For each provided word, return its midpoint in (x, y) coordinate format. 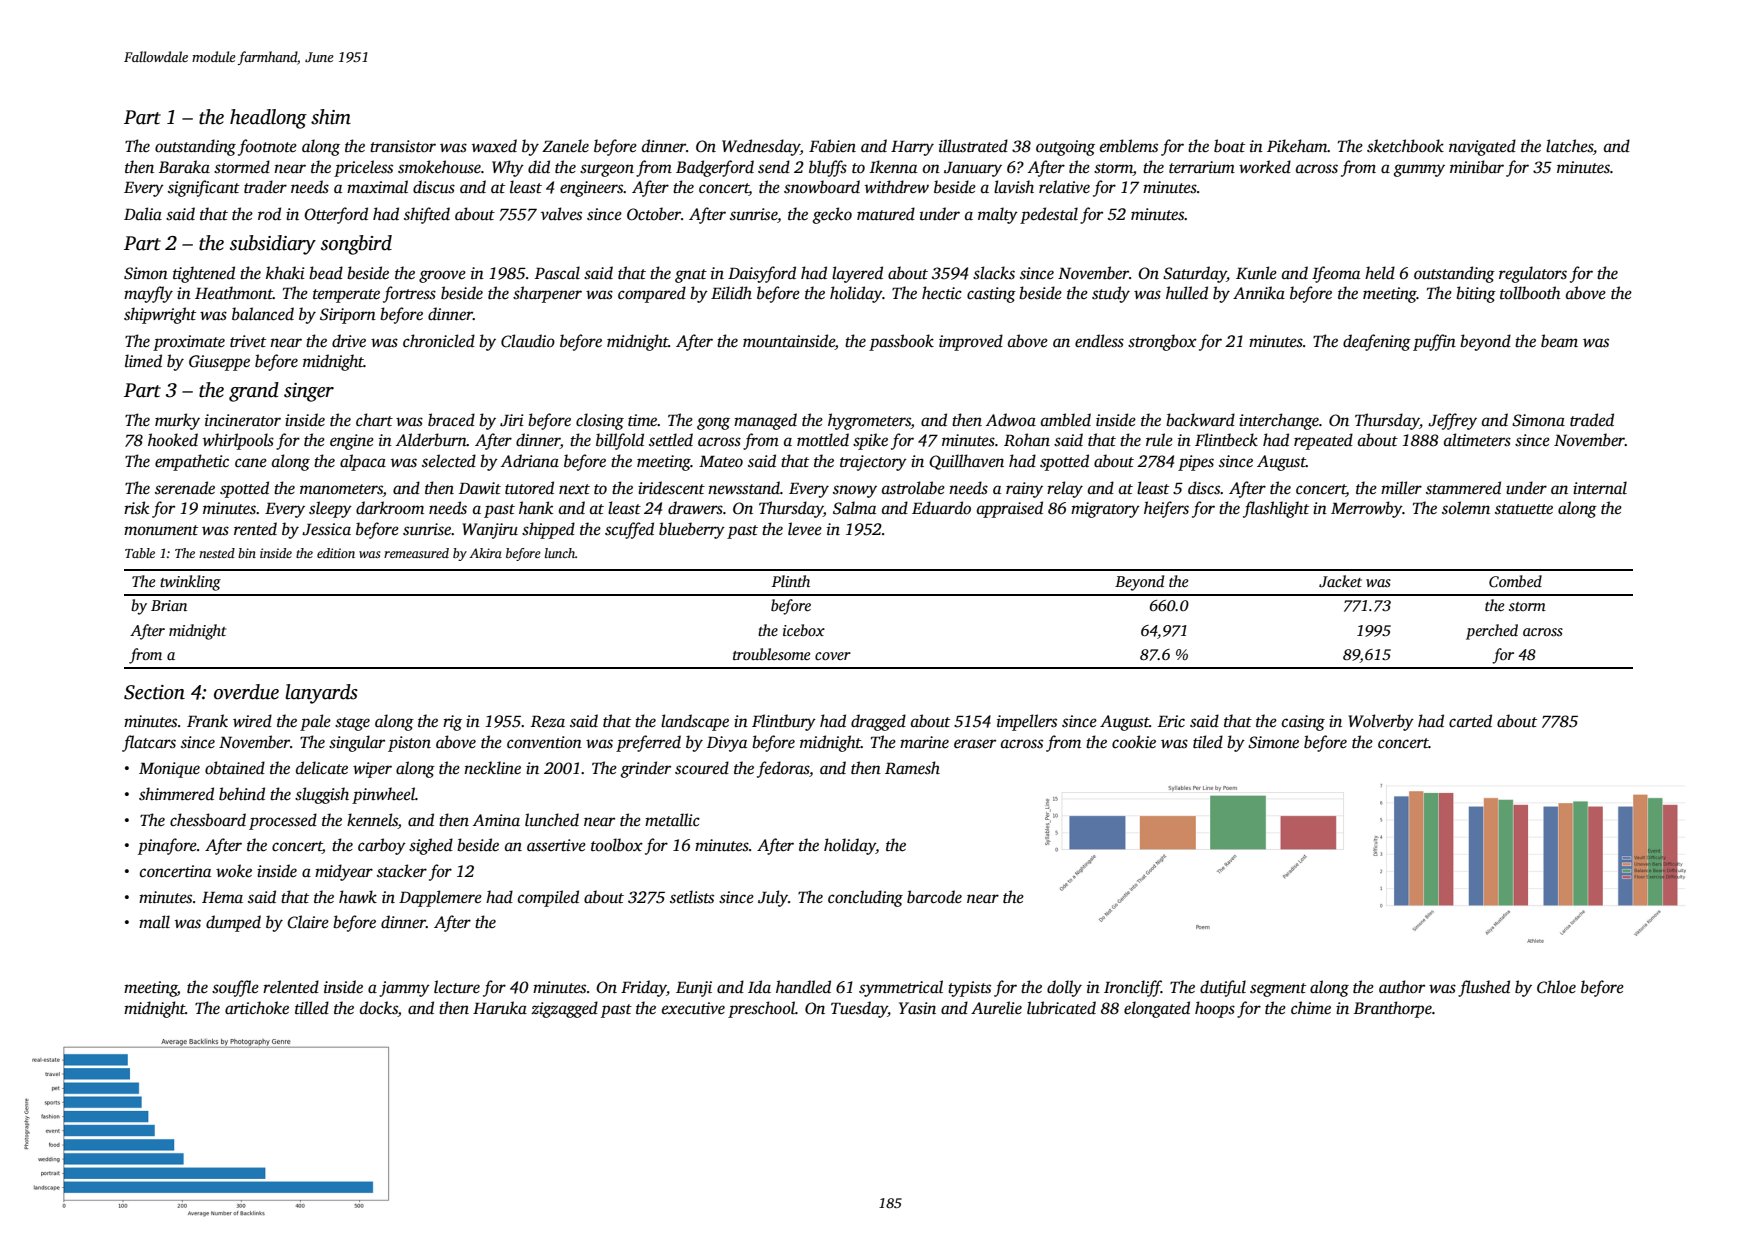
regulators (1533, 274)
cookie (1134, 741)
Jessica (326, 529)
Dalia (143, 213)
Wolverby (1381, 722)
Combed (1515, 581)
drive (349, 340)
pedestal (1049, 215)
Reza (548, 721)
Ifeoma (1336, 274)
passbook (901, 342)
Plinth (791, 581)
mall (154, 922)
